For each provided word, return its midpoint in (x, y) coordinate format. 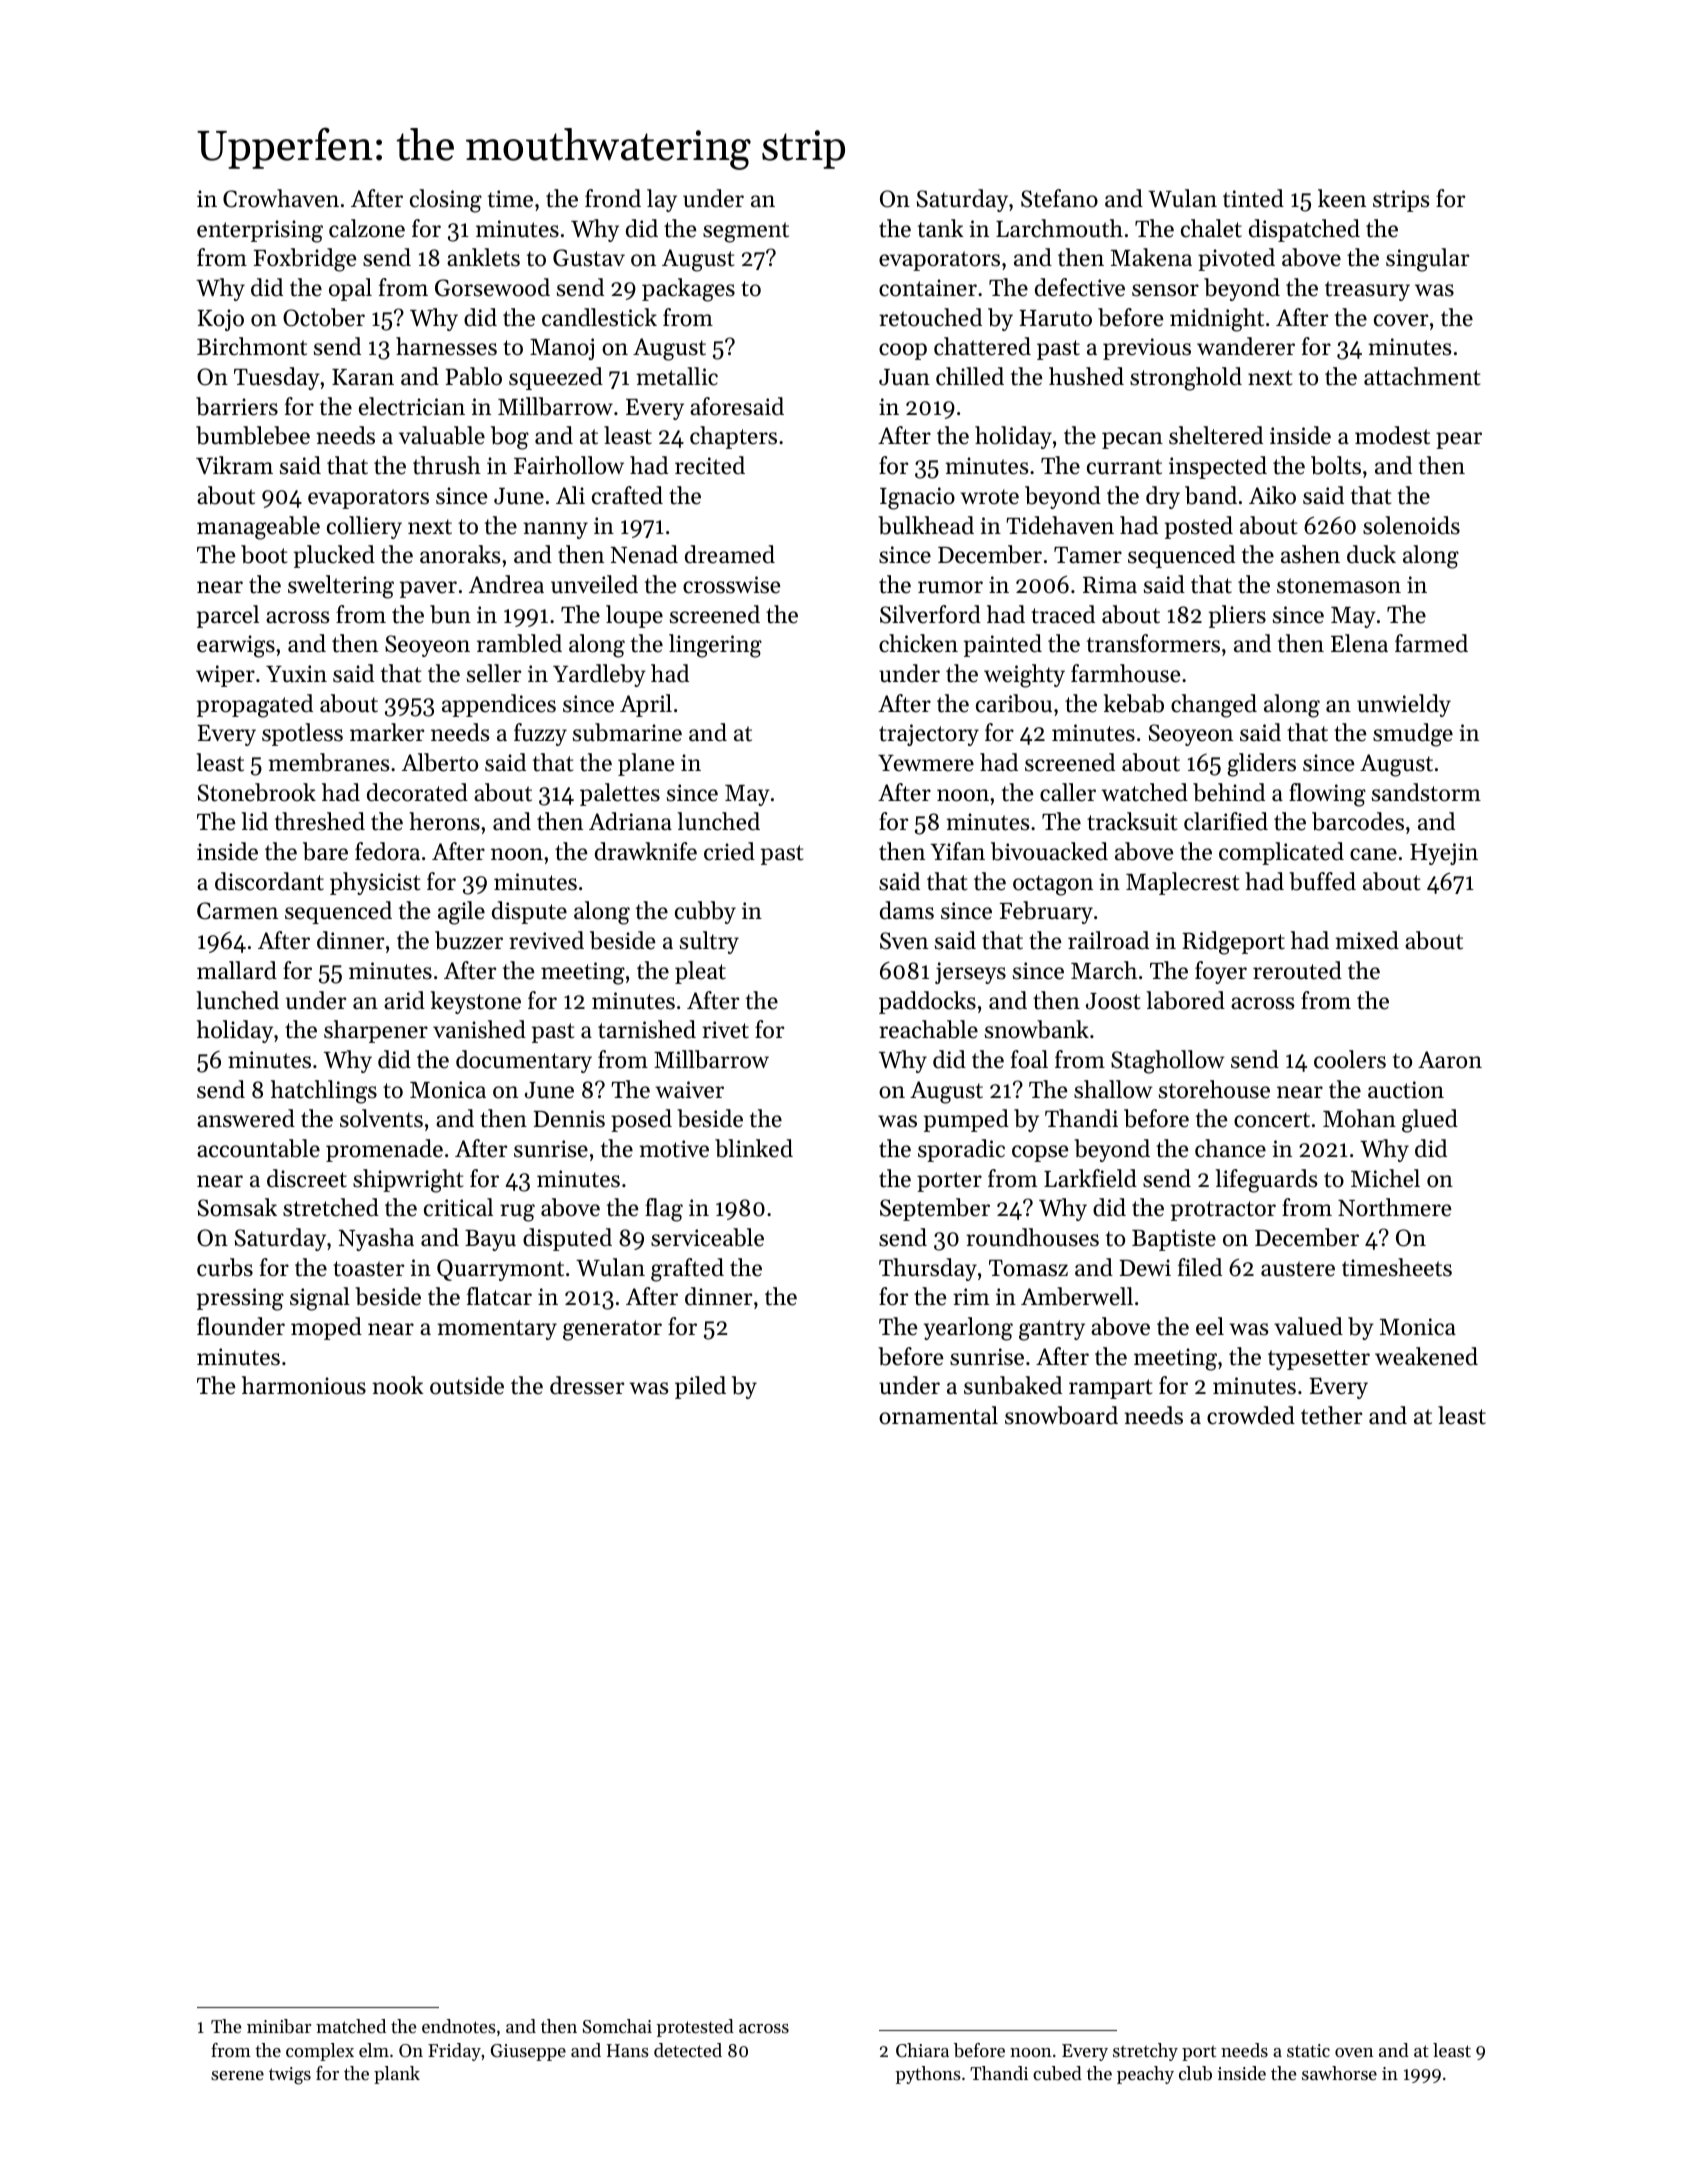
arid (404, 1000)
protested (695, 2028)
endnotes (459, 2026)
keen (1342, 198)
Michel (1385, 1178)
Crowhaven (281, 198)
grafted (687, 1270)
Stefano (1059, 198)
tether (1331, 1415)
